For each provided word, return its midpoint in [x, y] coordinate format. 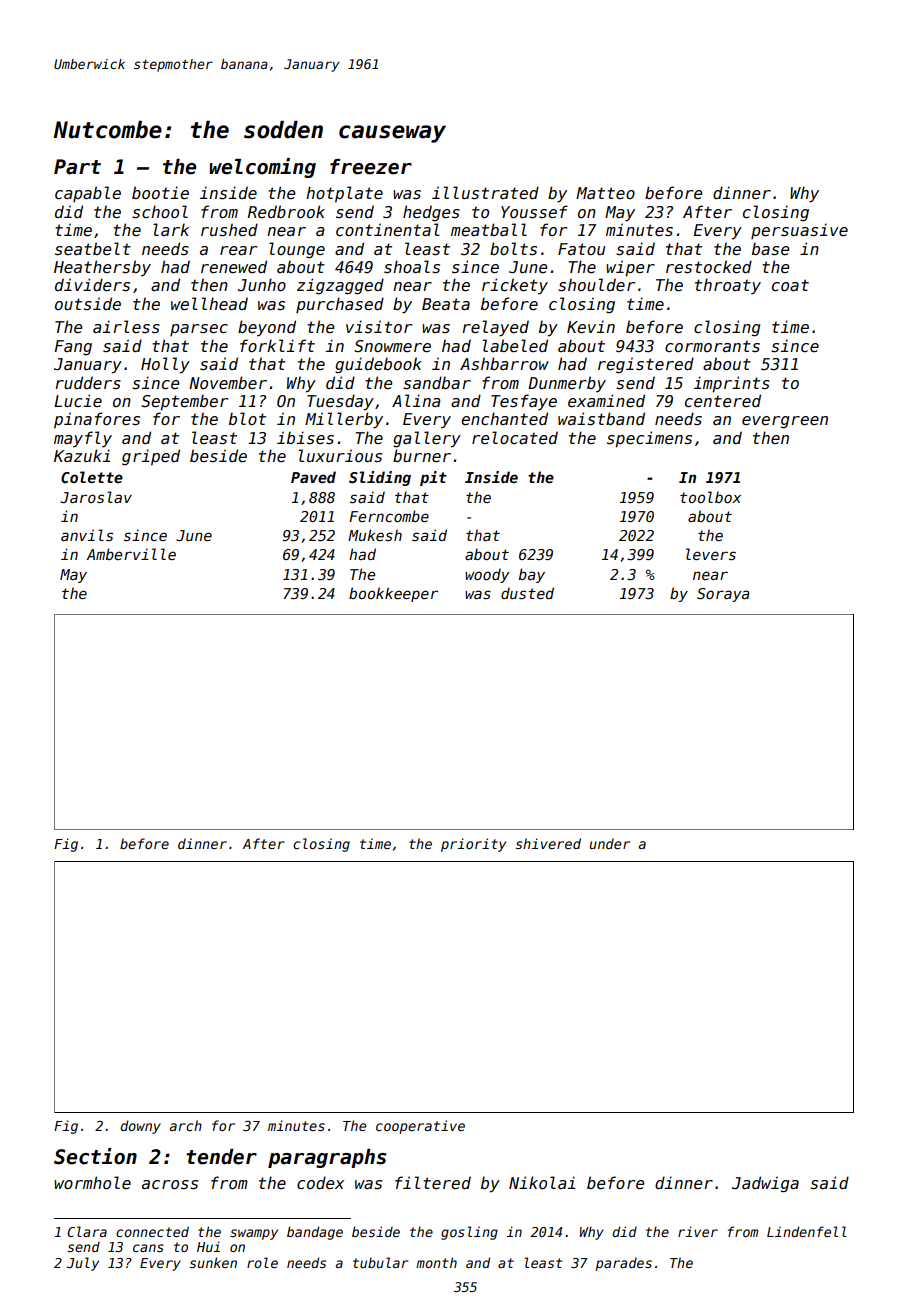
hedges [431, 213]
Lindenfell [807, 1231]
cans [148, 1248]
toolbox [710, 497]
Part [77, 167]
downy [140, 1127]
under [610, 843]
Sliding [380, 478]
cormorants [712, 346]
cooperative [420, 1127]
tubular [381, 1262]
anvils [87, 535]
